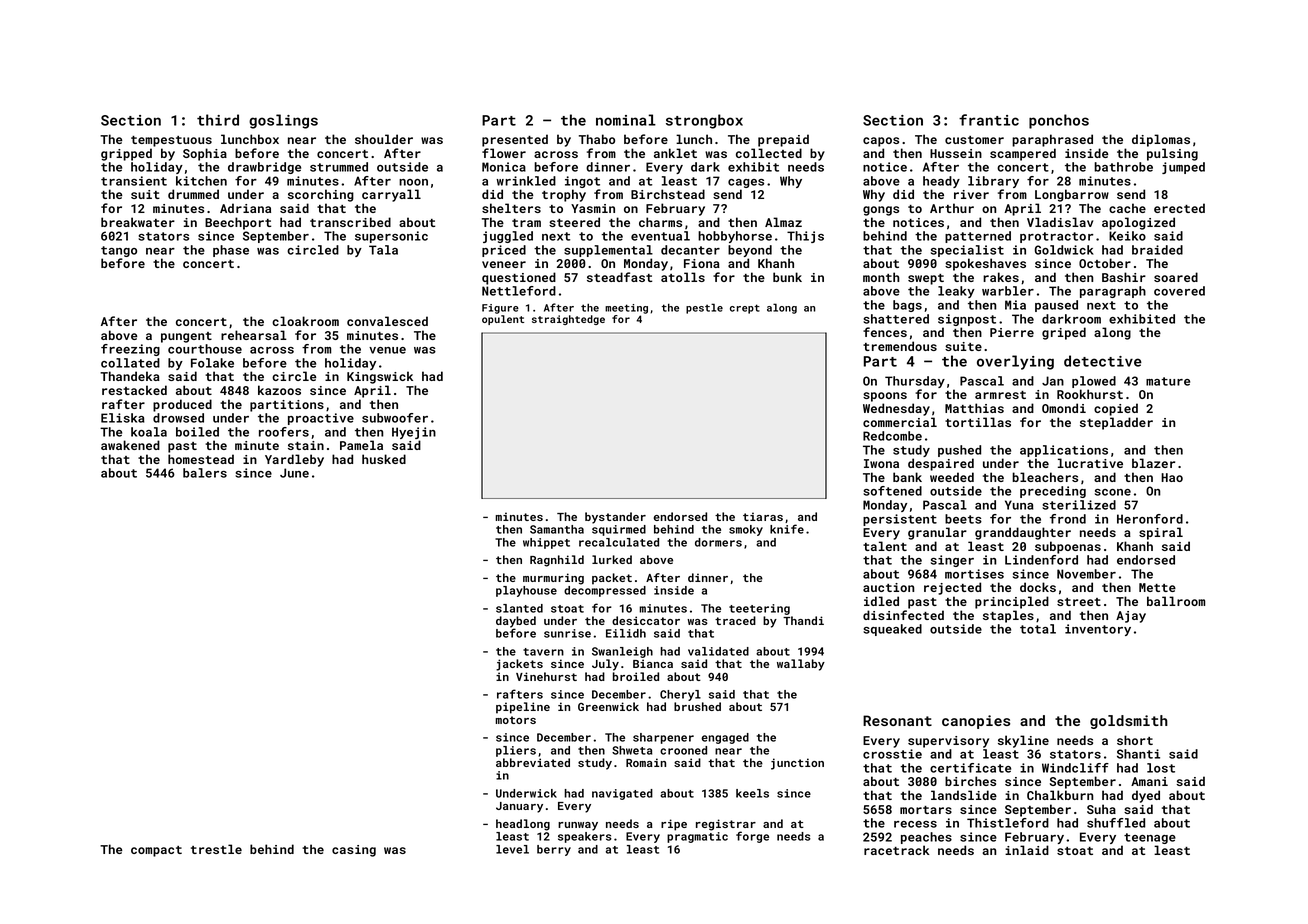 Image resolution: width=1308 pixels, height=924 pixels. Describe the element at coordinates (218, 120) in the screenshot. I see `third` at that location.
